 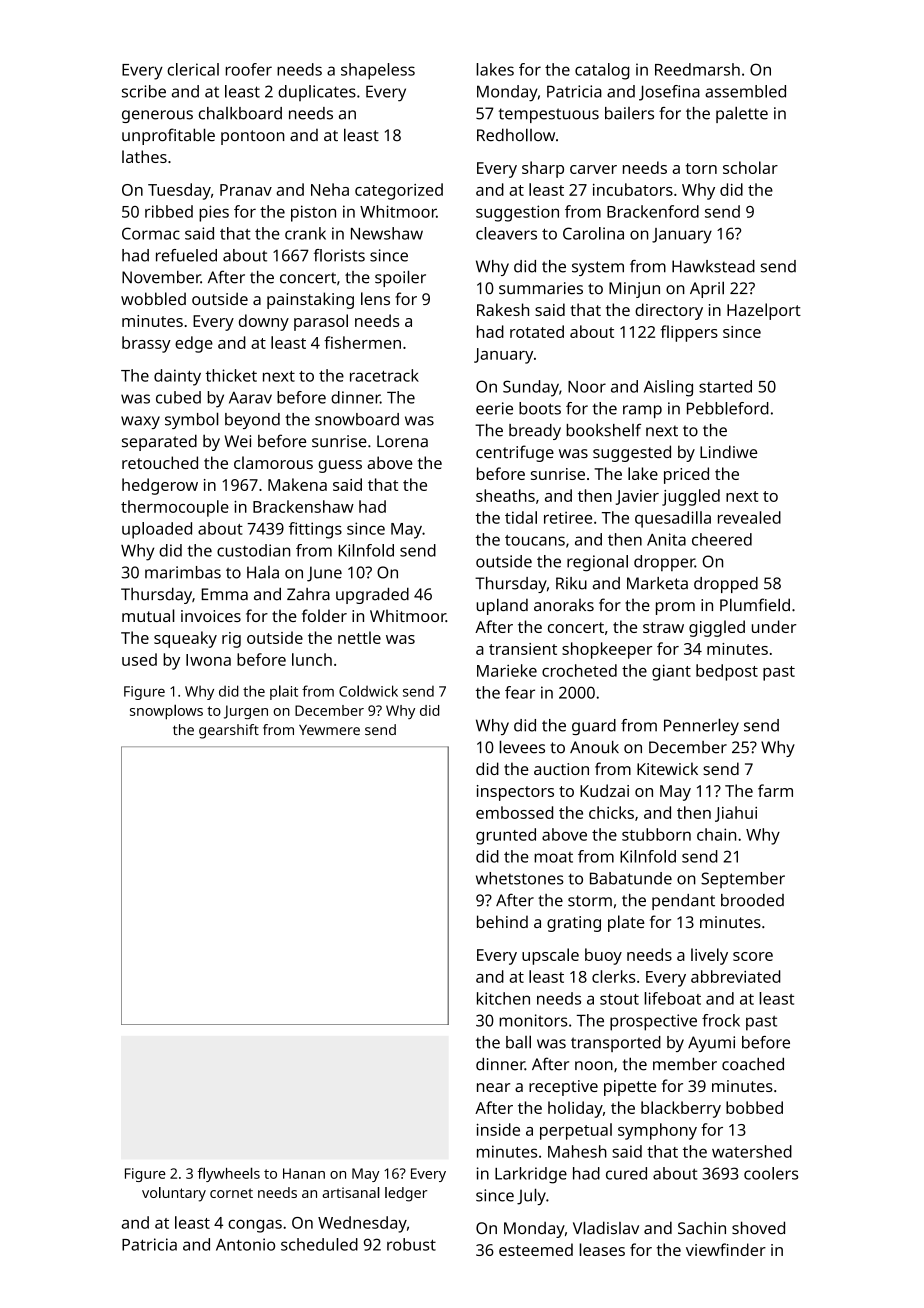 I want to click on waxy, so click(x=140, y=422).
